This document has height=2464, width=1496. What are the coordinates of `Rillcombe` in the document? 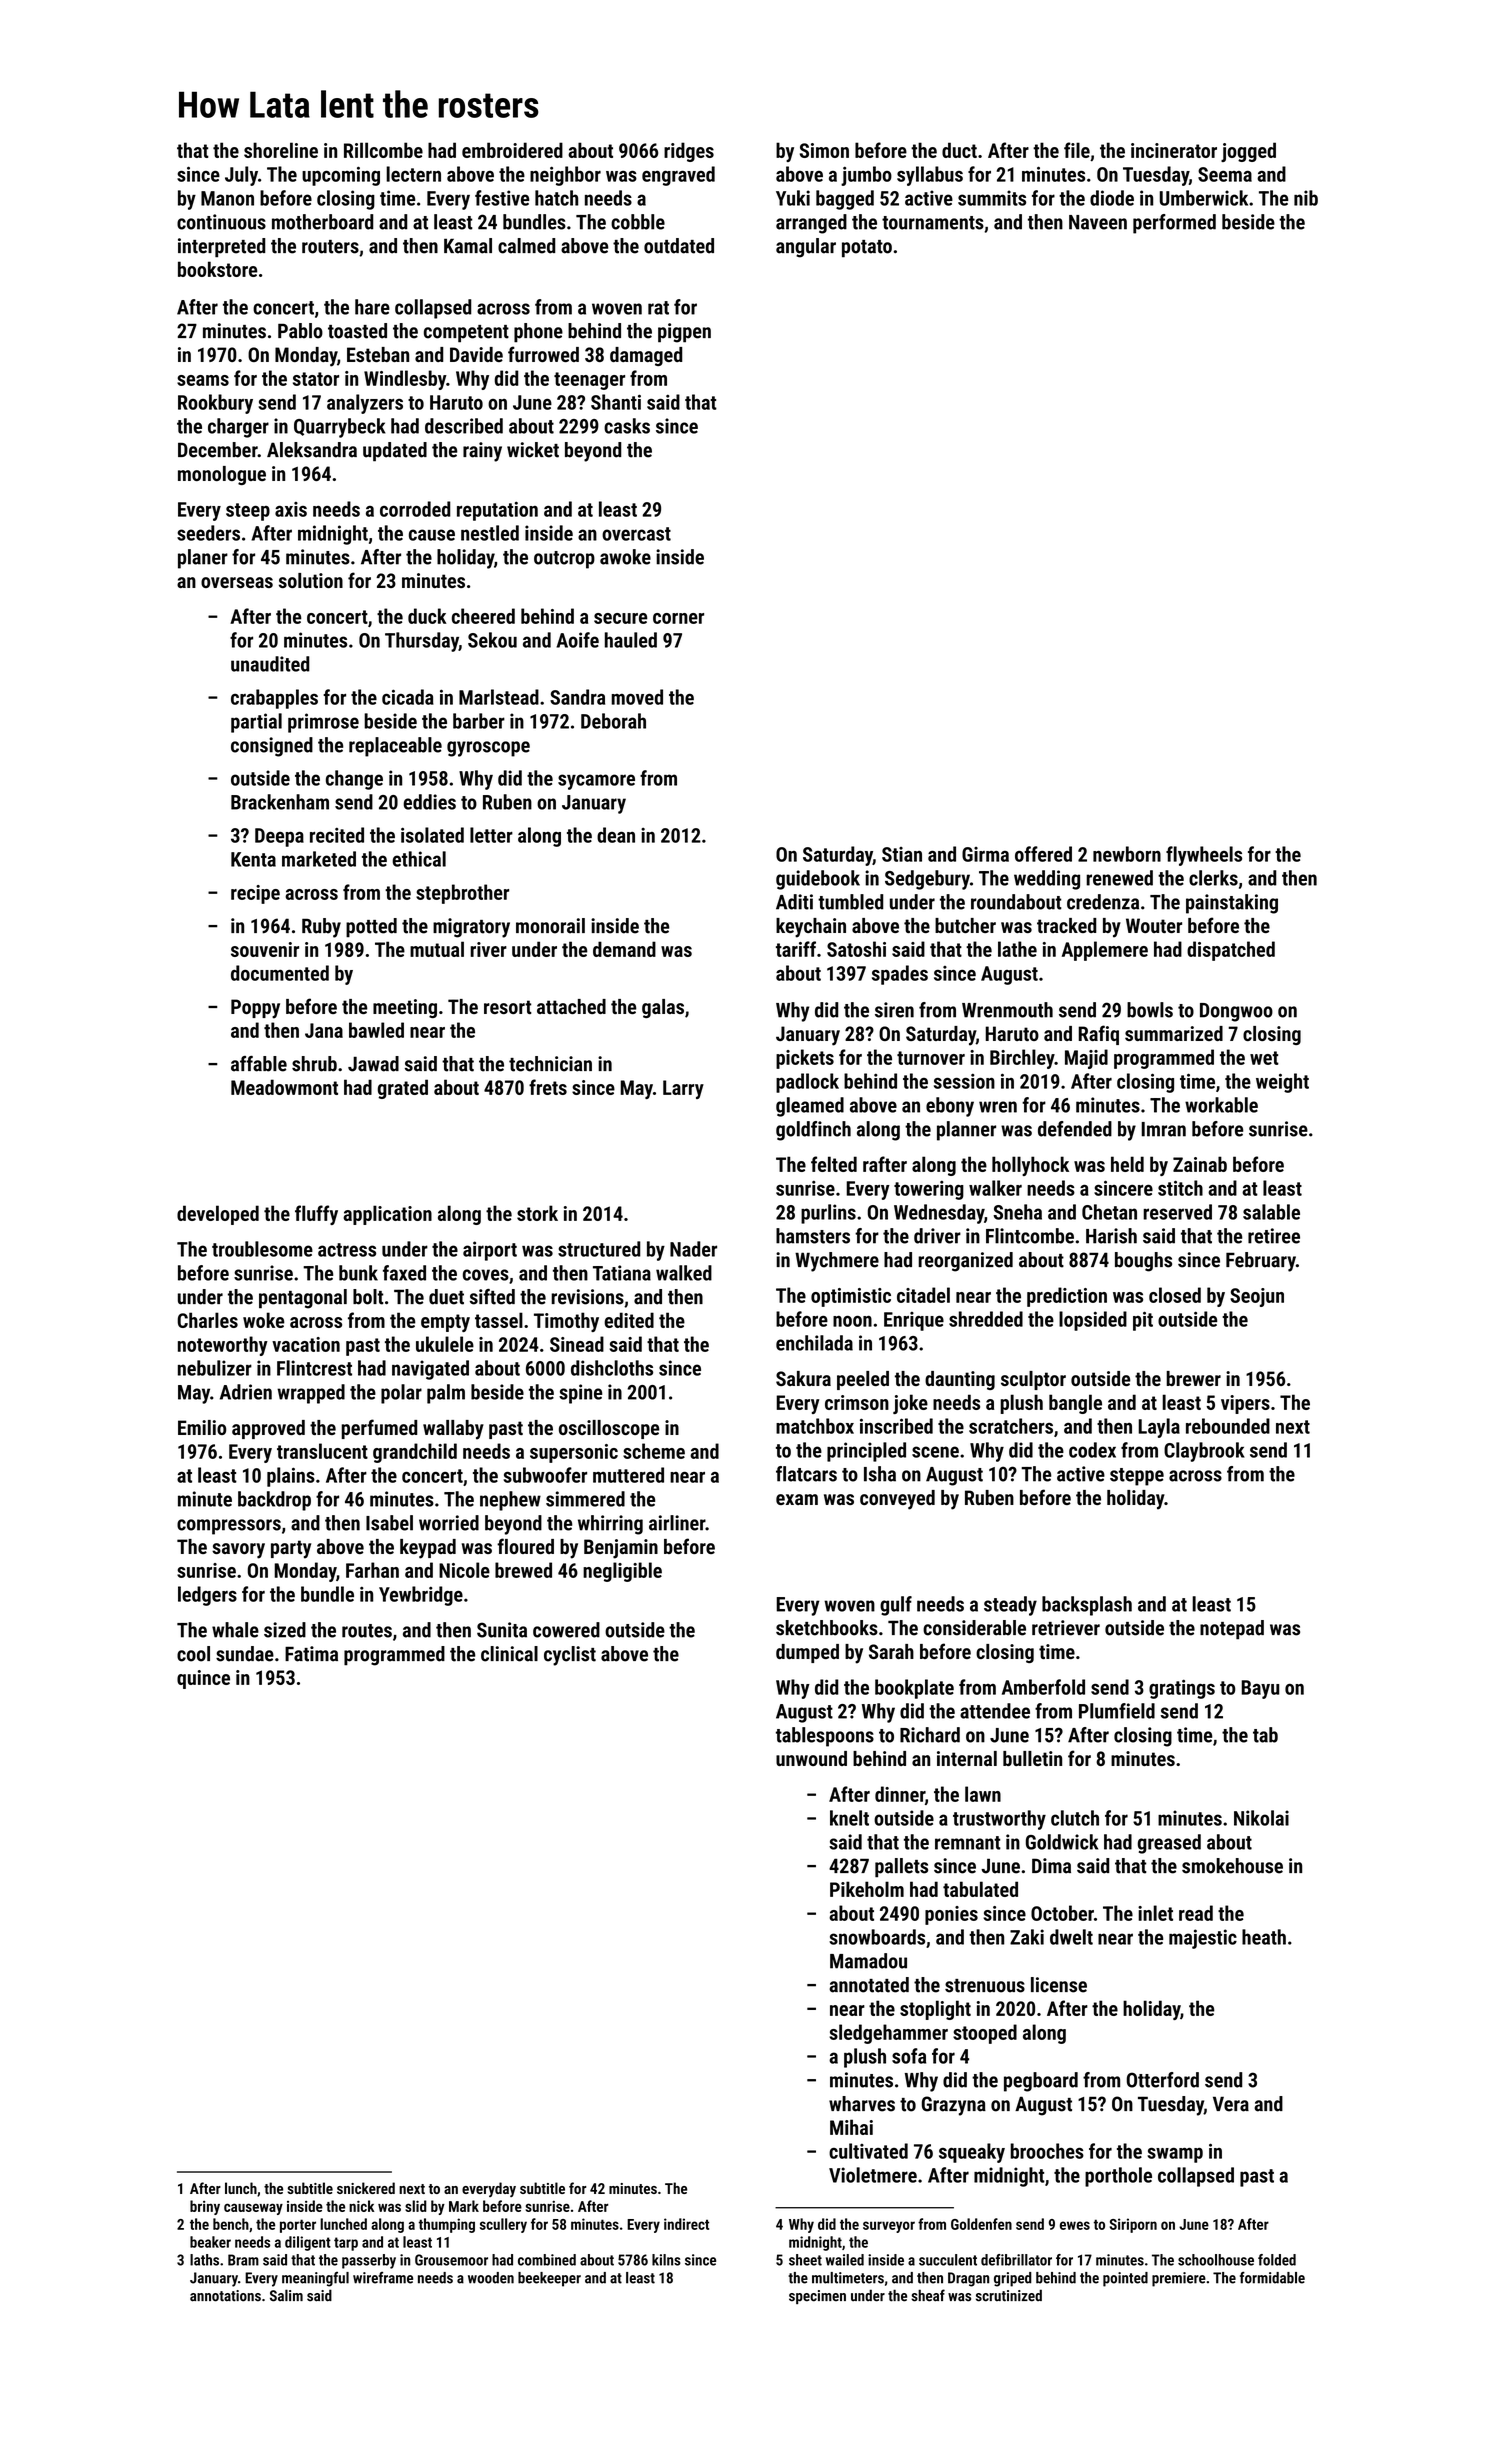 It's located at (383, 150).
